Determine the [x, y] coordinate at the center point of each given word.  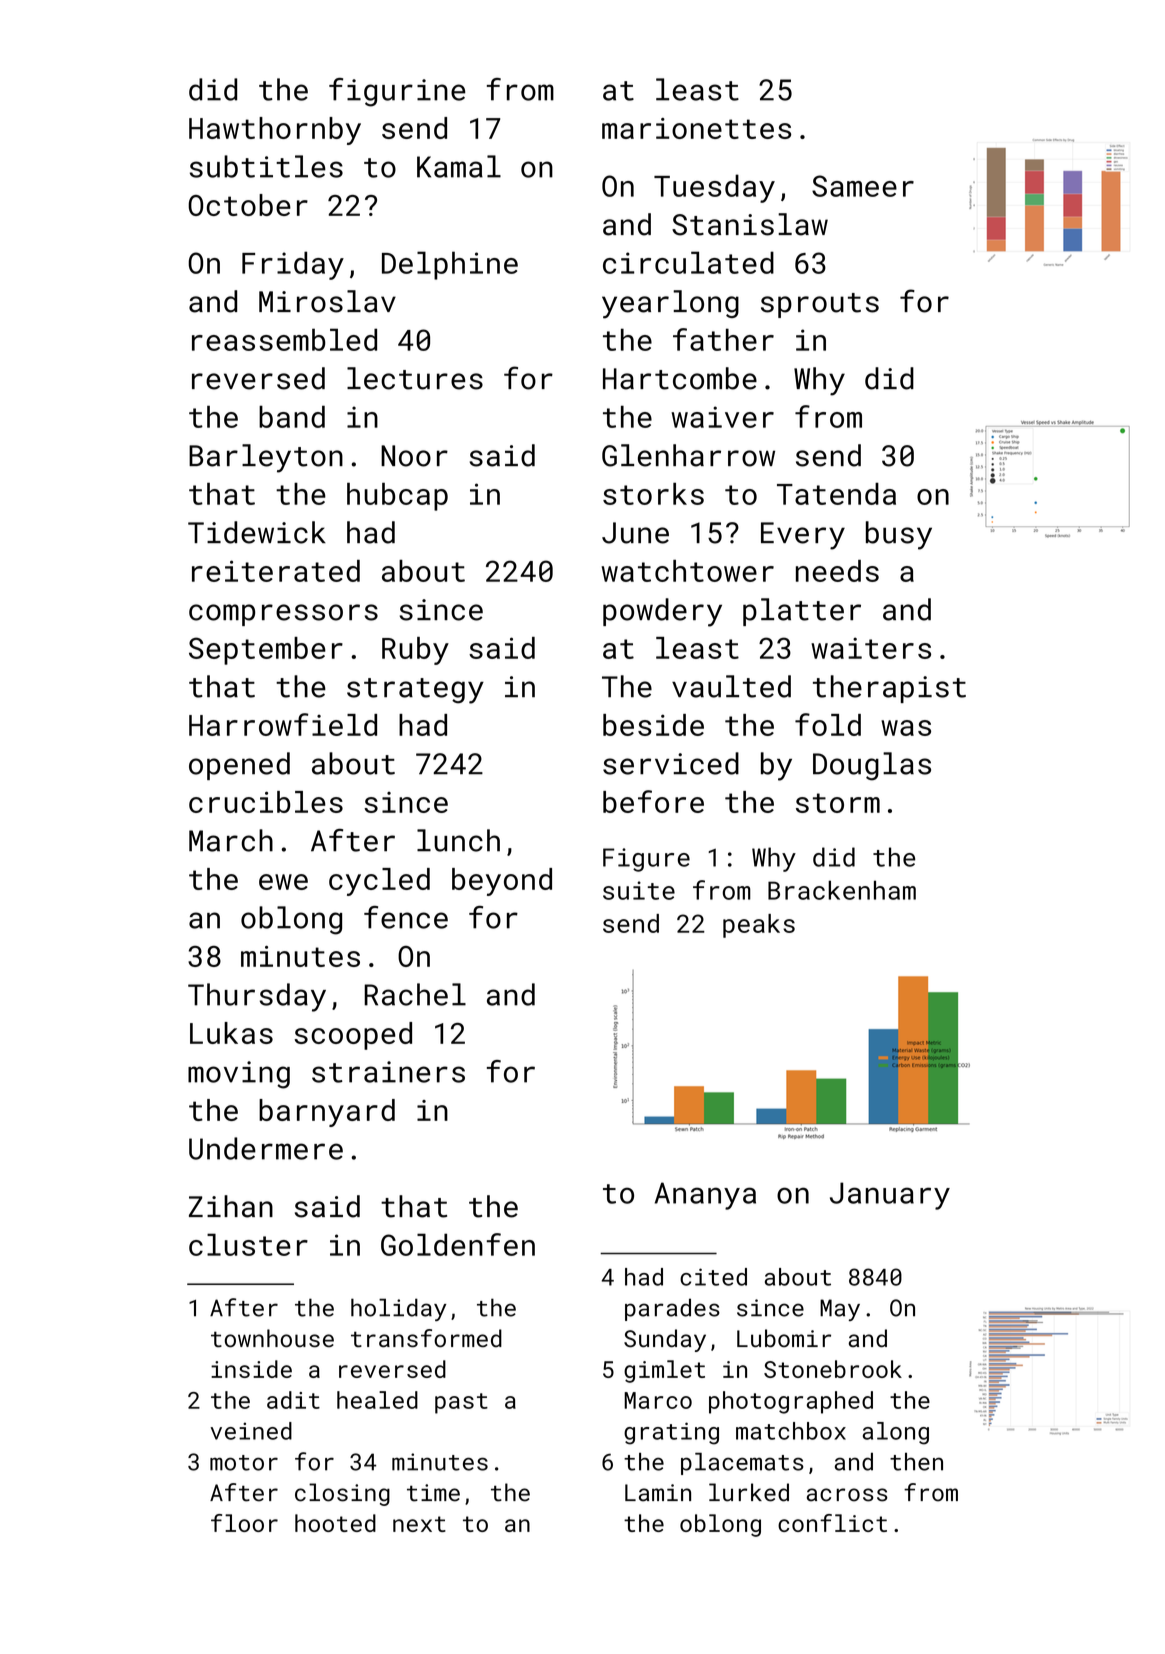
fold [828, 724]
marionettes [696, 128]
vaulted [731, 686]
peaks [759, 926]
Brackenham [842, 890]
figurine [397, 92]
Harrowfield [283, 724]
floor [244, 1523]
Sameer [863, 186]
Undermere [266, 1148]
